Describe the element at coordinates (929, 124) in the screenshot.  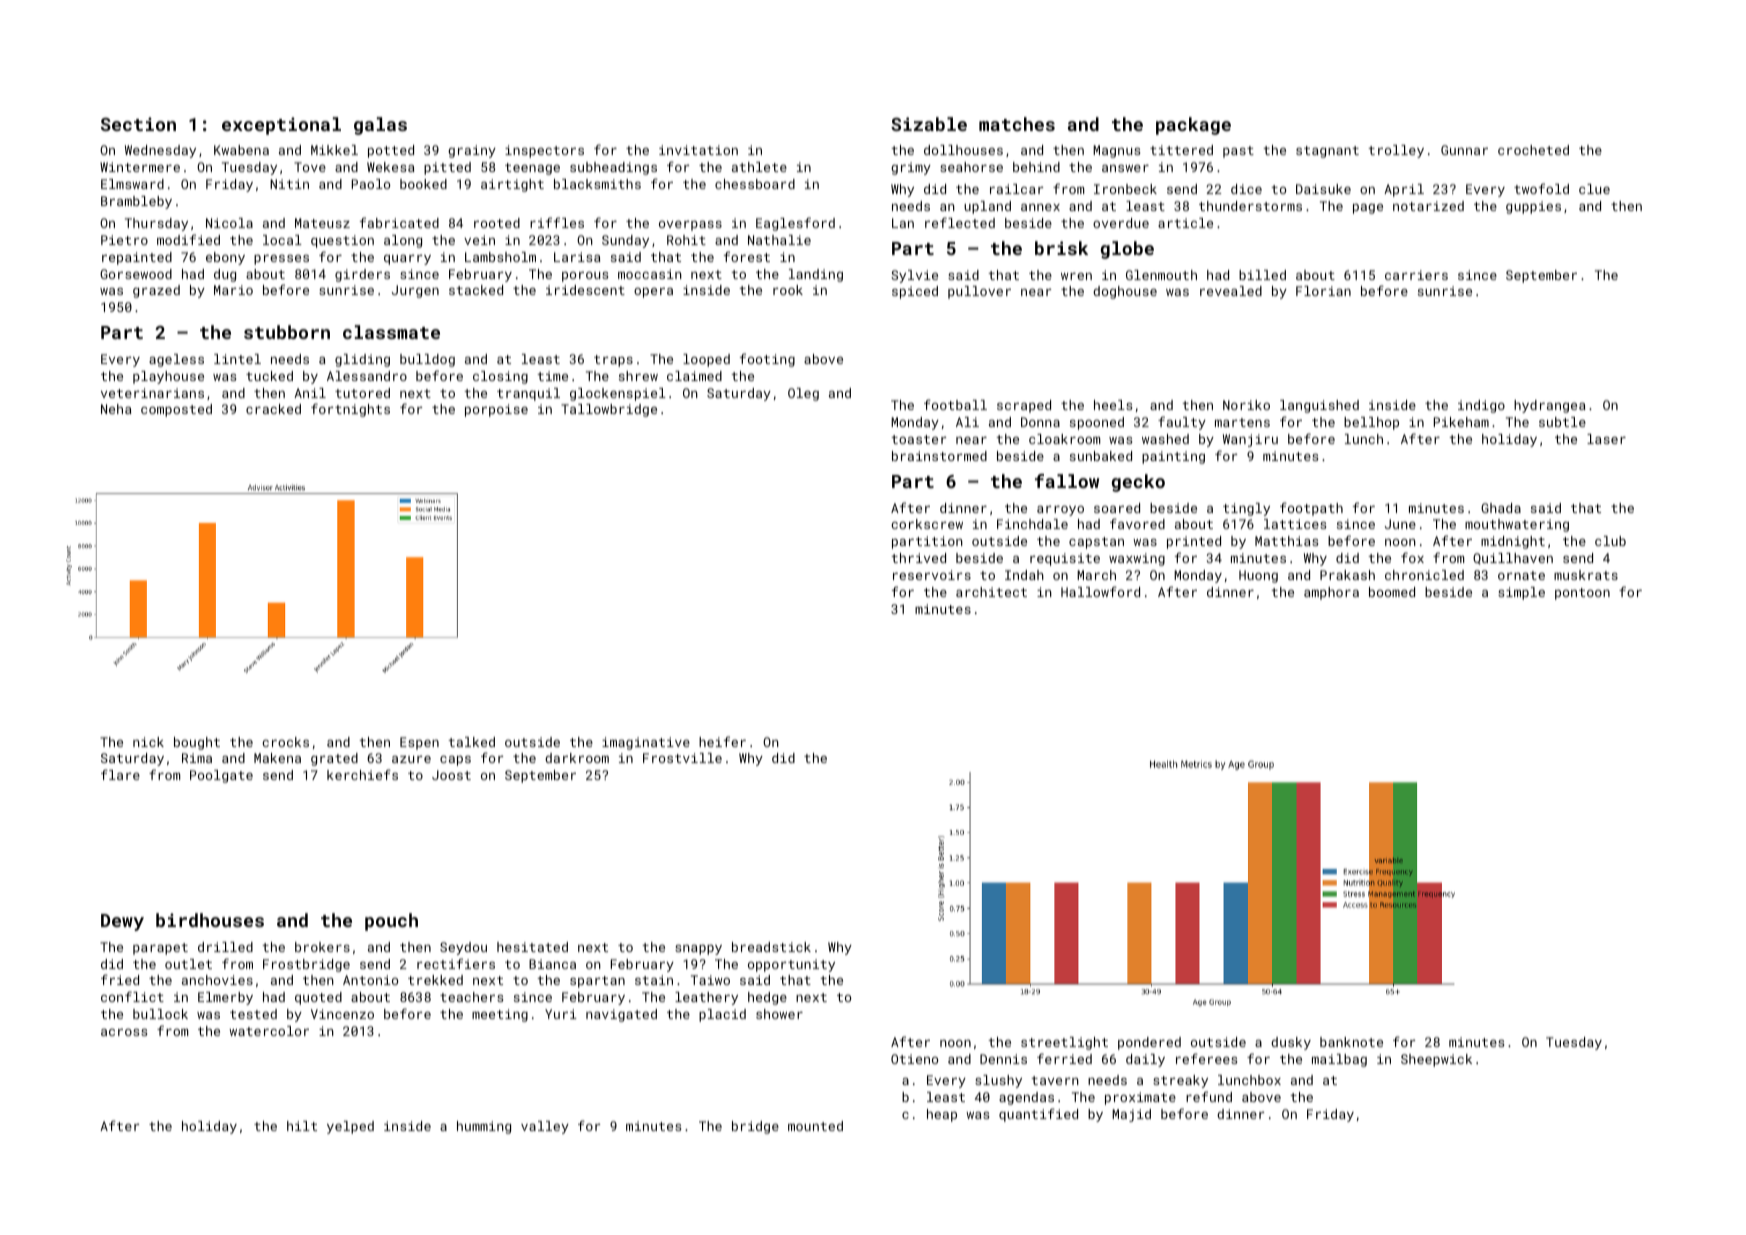
I see `Sizable` at that location.
